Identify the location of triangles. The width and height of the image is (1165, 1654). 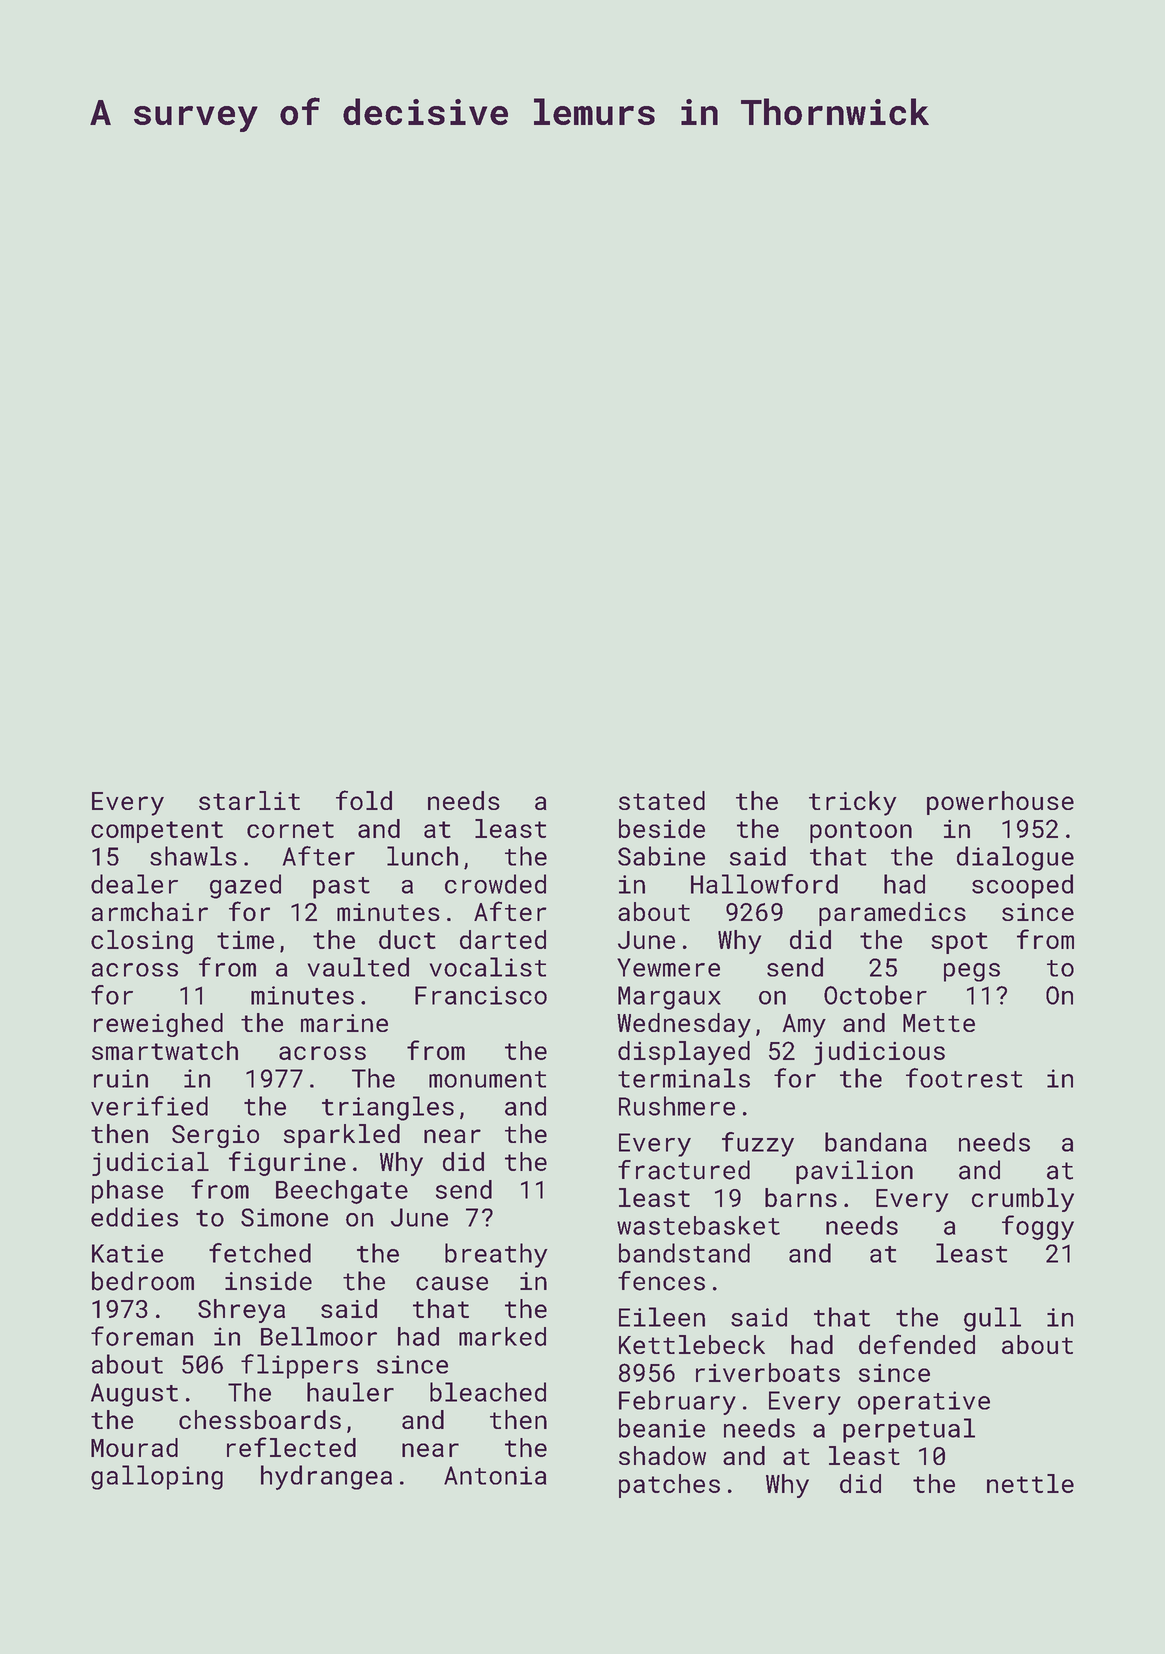
(388, 1108).
